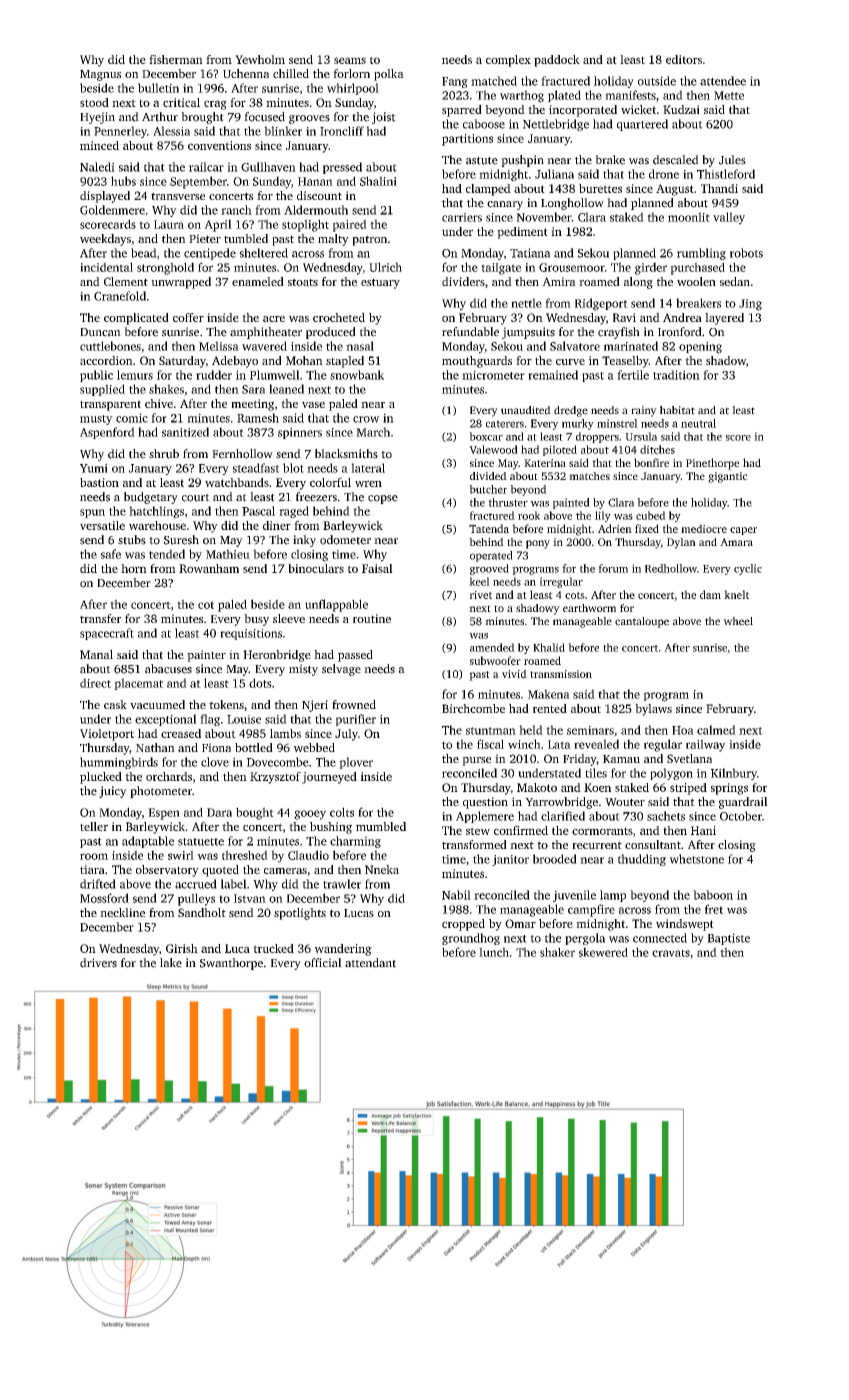  Describe the element at coordinates (369, 240) in the page. I see `patron` at that location.
